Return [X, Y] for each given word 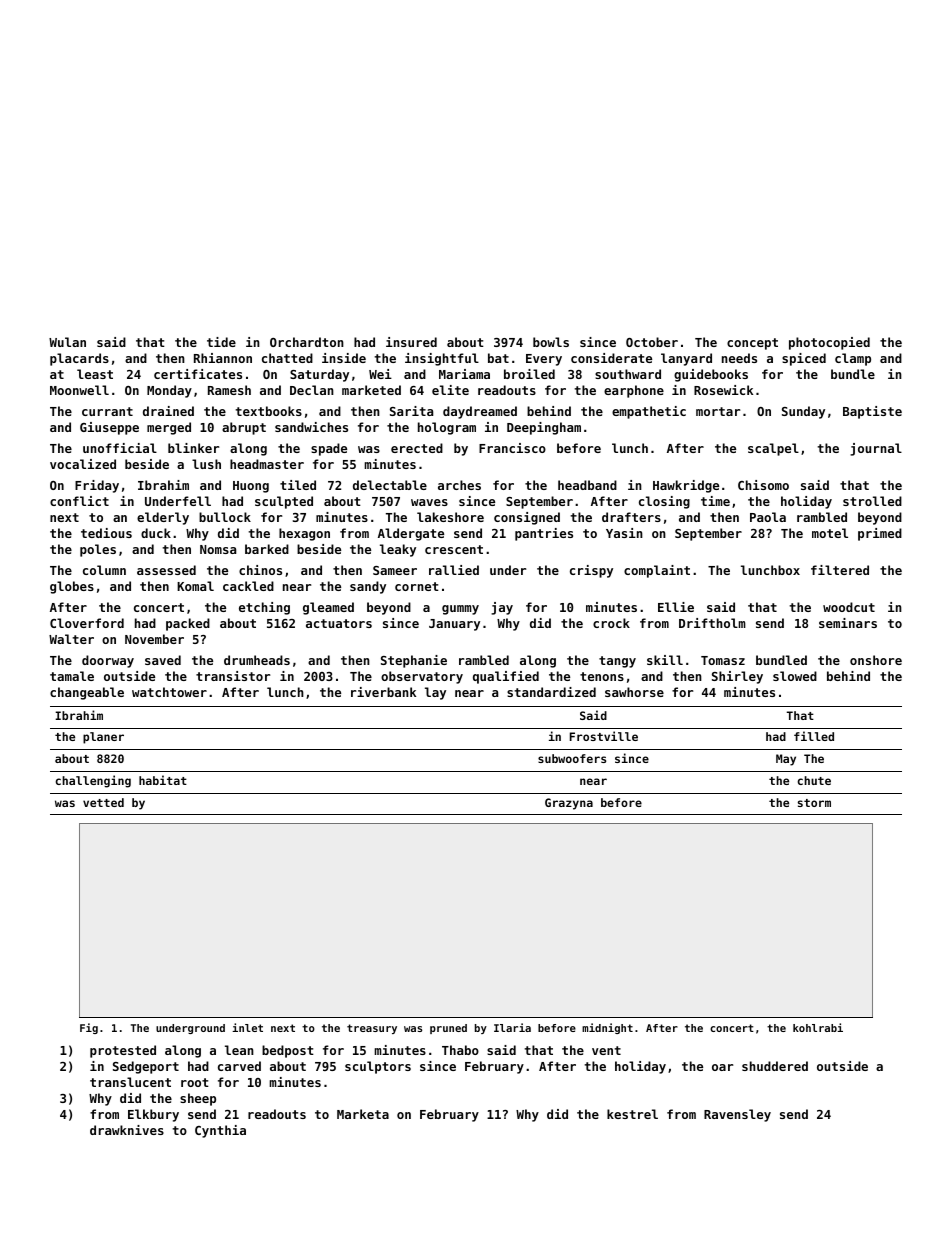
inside [344, 358]
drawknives [127, 1130]
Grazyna [569, 804]
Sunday [803, 412]
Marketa [363, 1114]
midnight [607, 1028]
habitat [163, 780]
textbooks [268, 411]
